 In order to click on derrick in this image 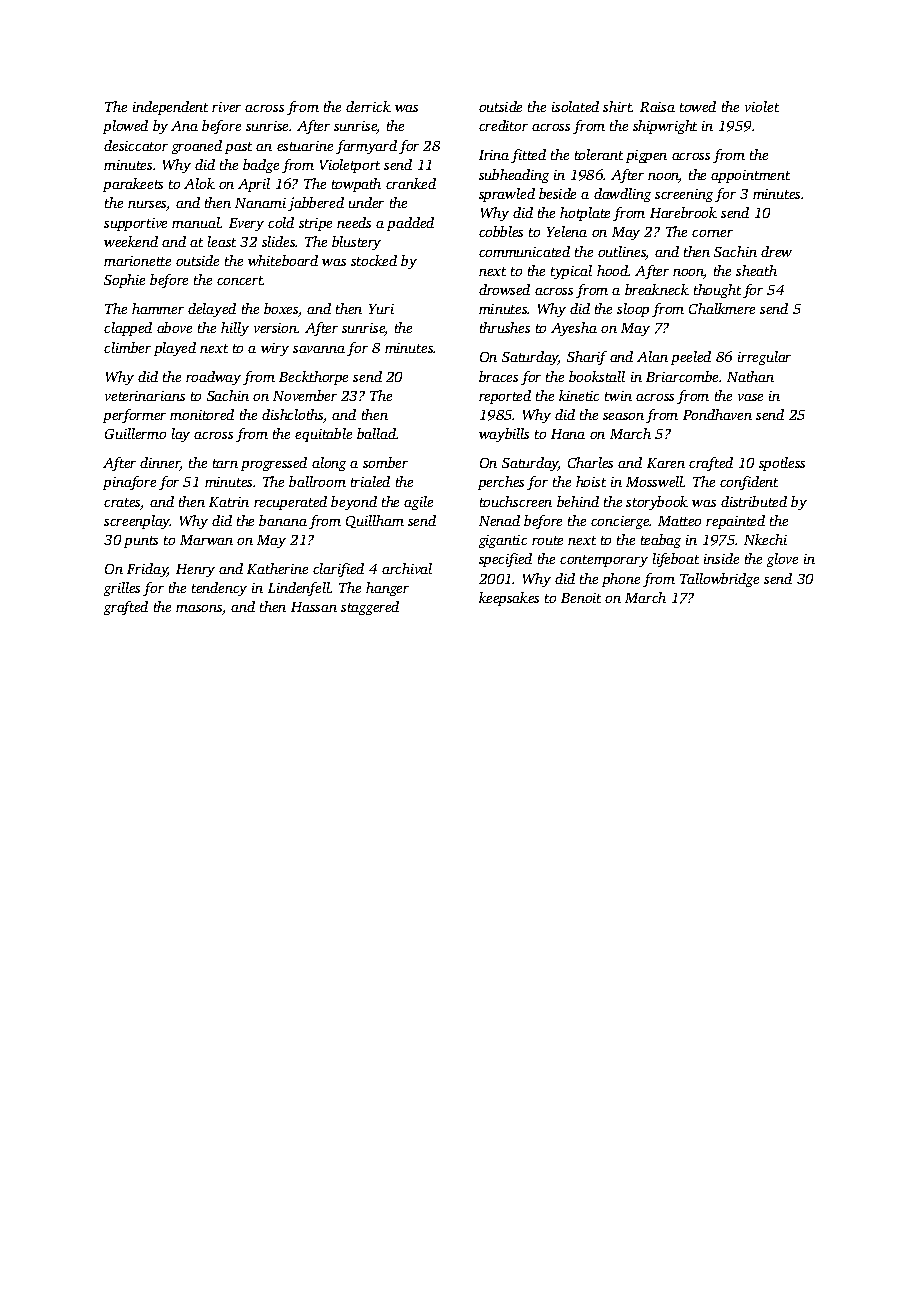, I will do `click(368, 106)`.
